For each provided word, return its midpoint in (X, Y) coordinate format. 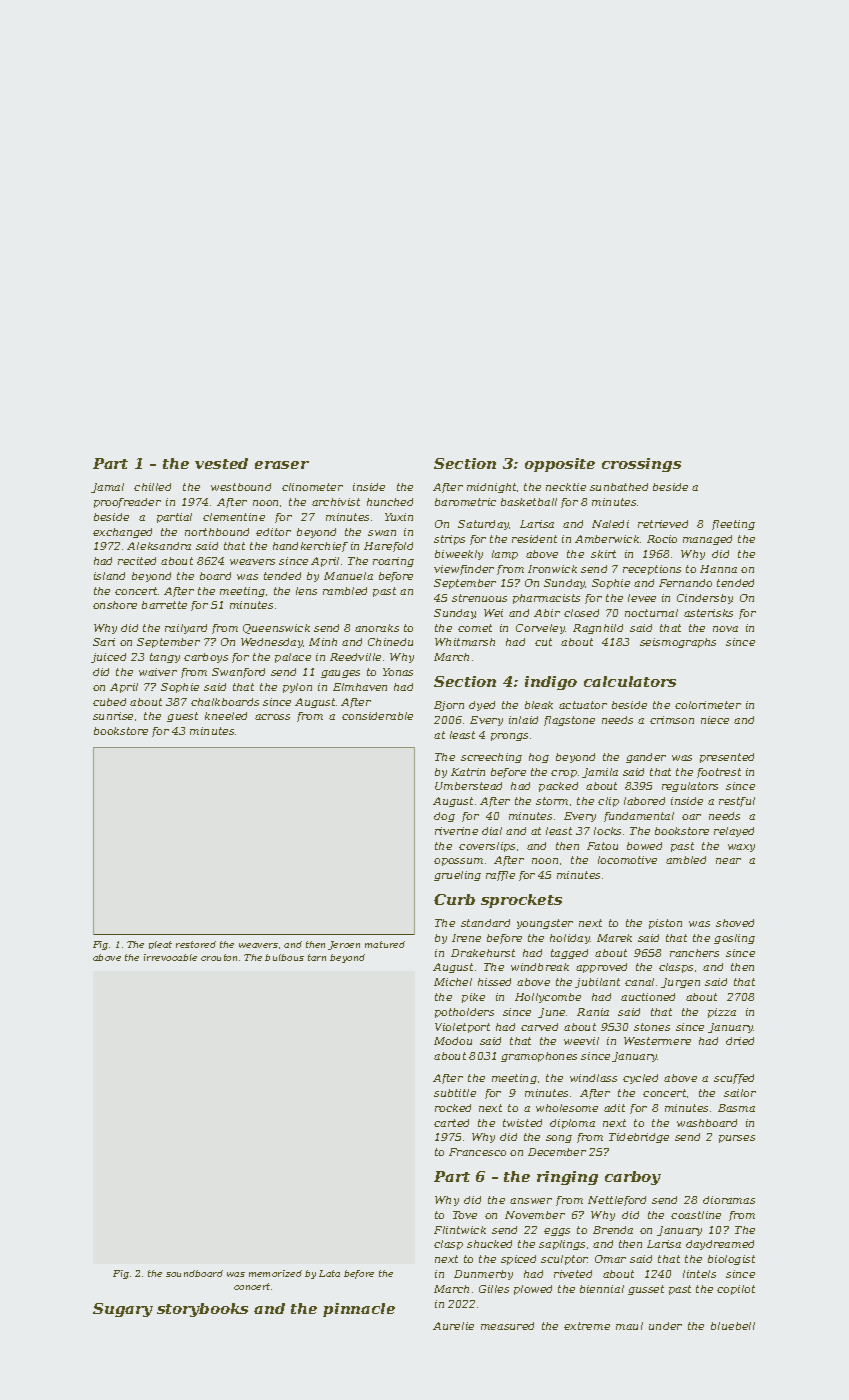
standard (485, 923)
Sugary (123, 1310)
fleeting (733, 525)
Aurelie (453, 1326)
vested (221, 463)
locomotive (627, 860)
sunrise (113, 716)
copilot (736, 1290)
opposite (560, 465)
